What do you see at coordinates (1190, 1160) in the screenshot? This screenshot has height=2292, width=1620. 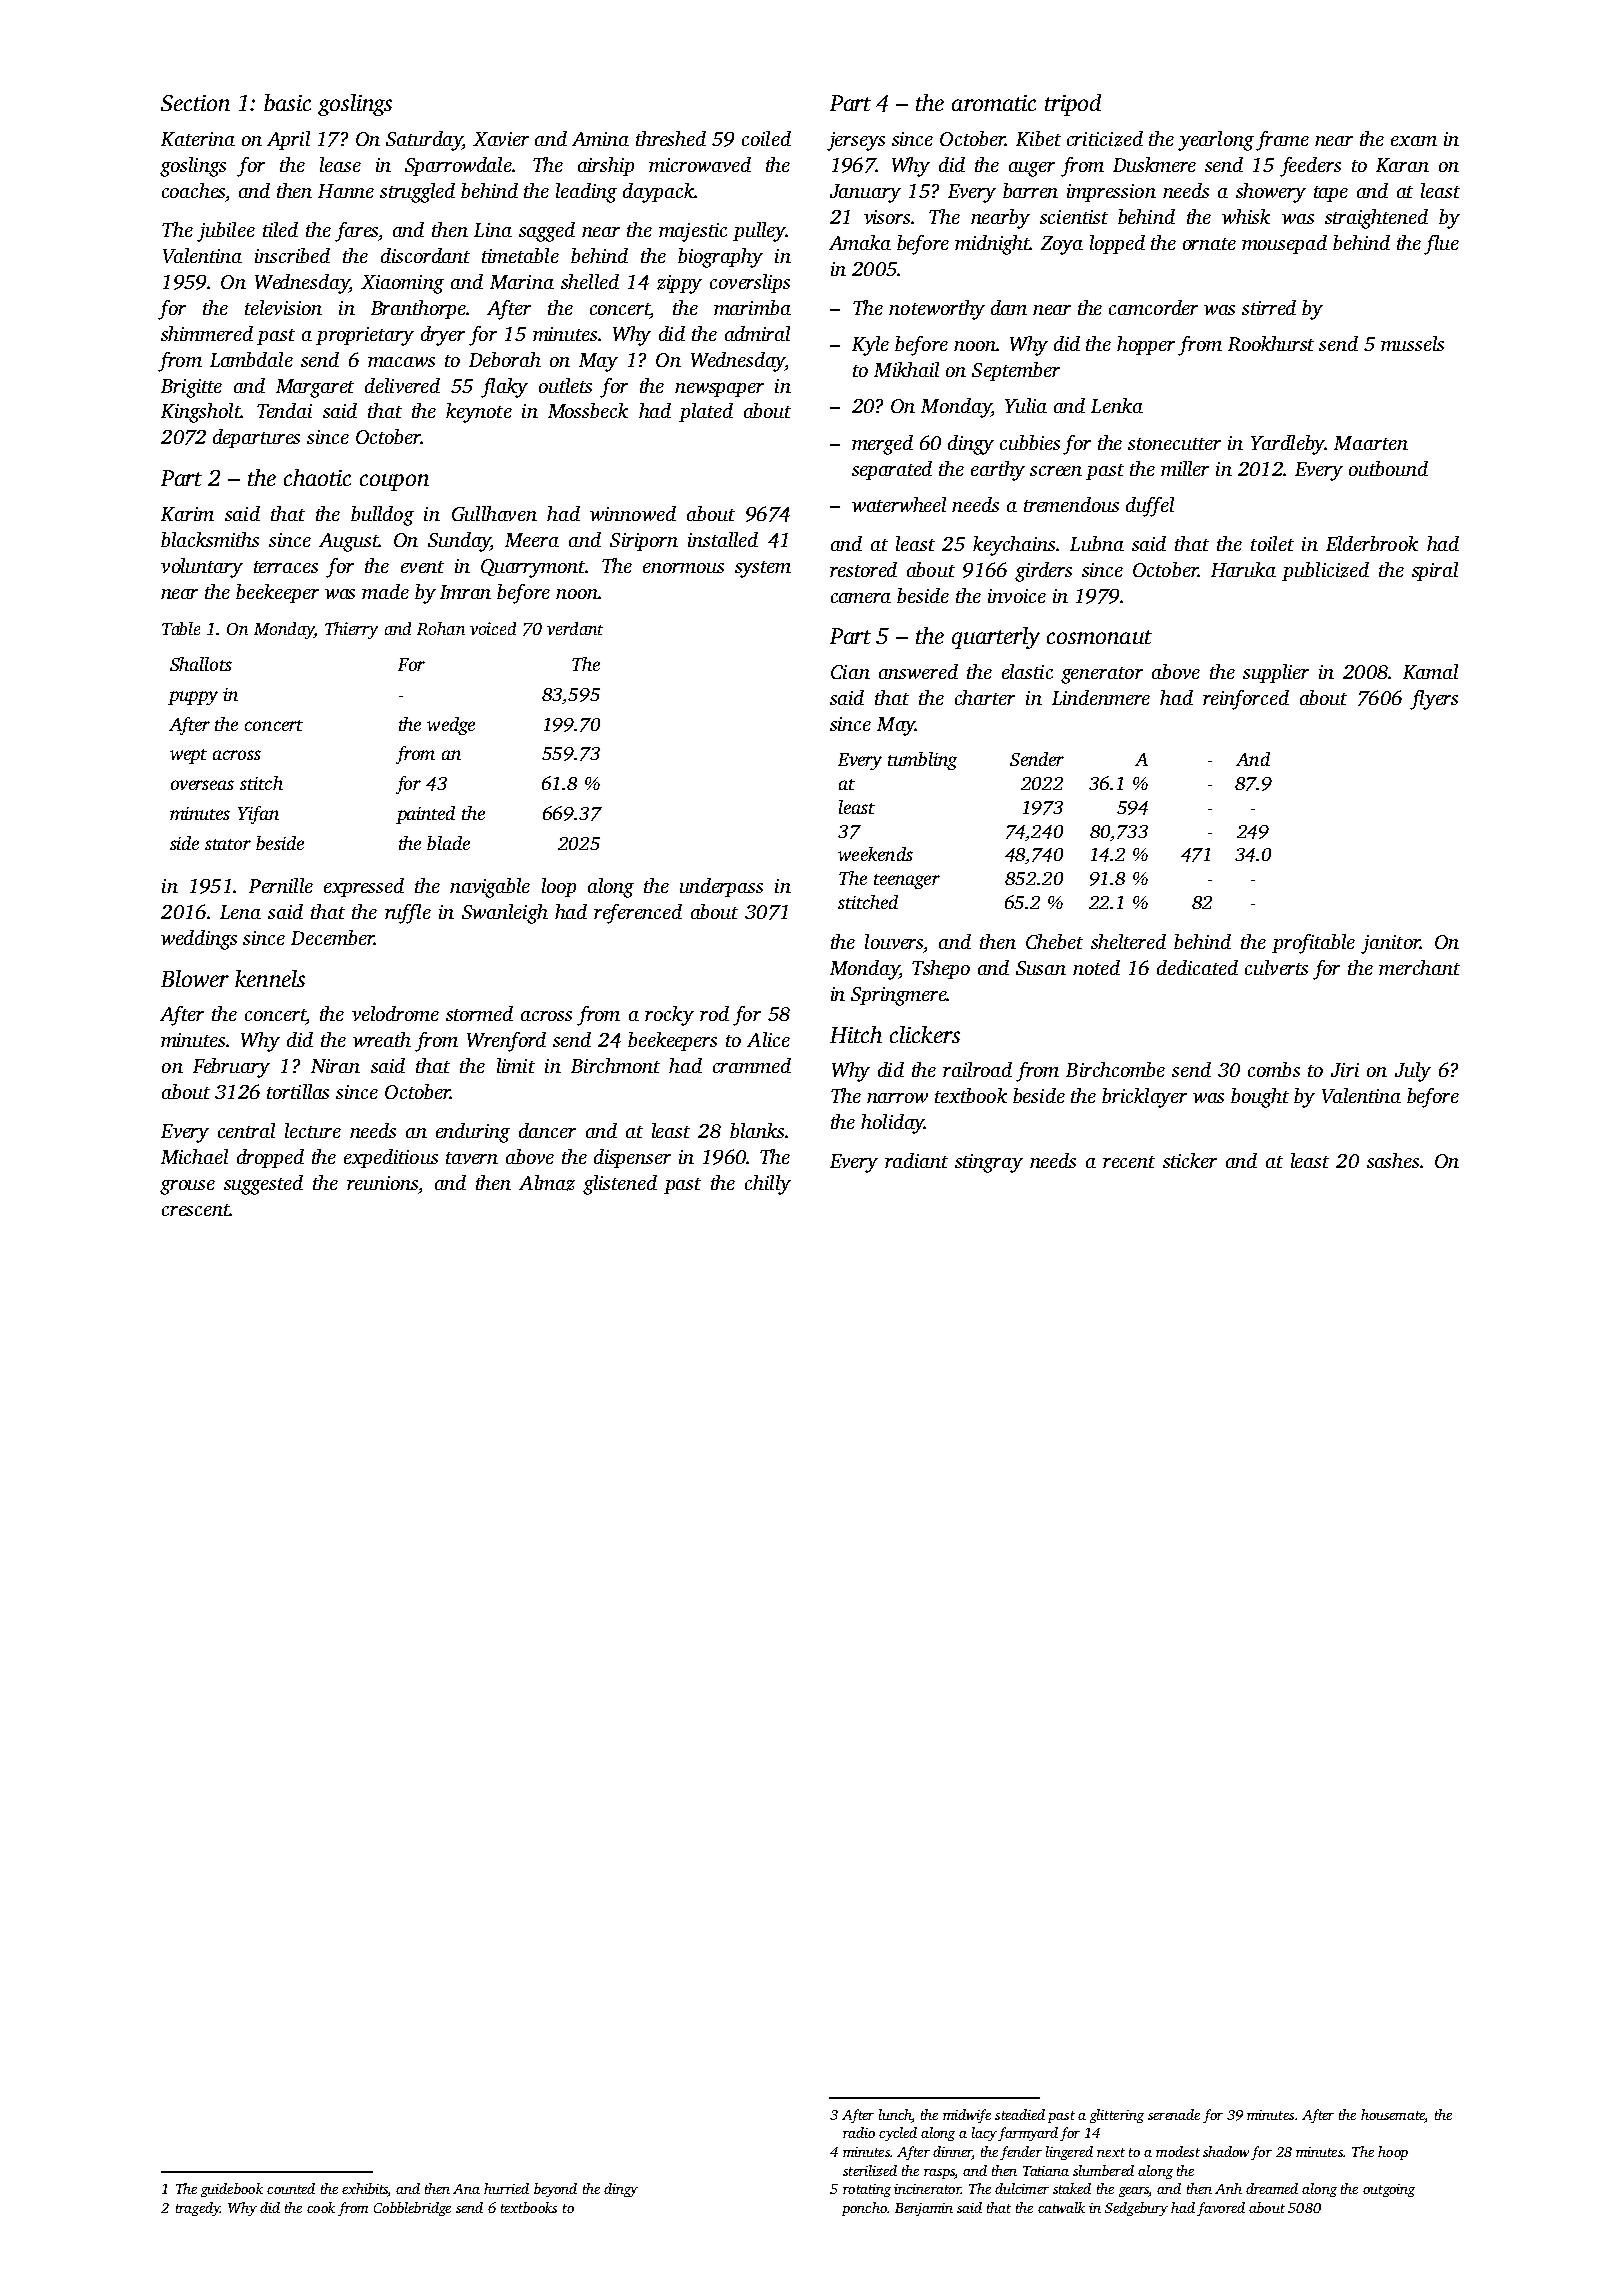 I see `sticker` at bounding box center [1190, 1160].
